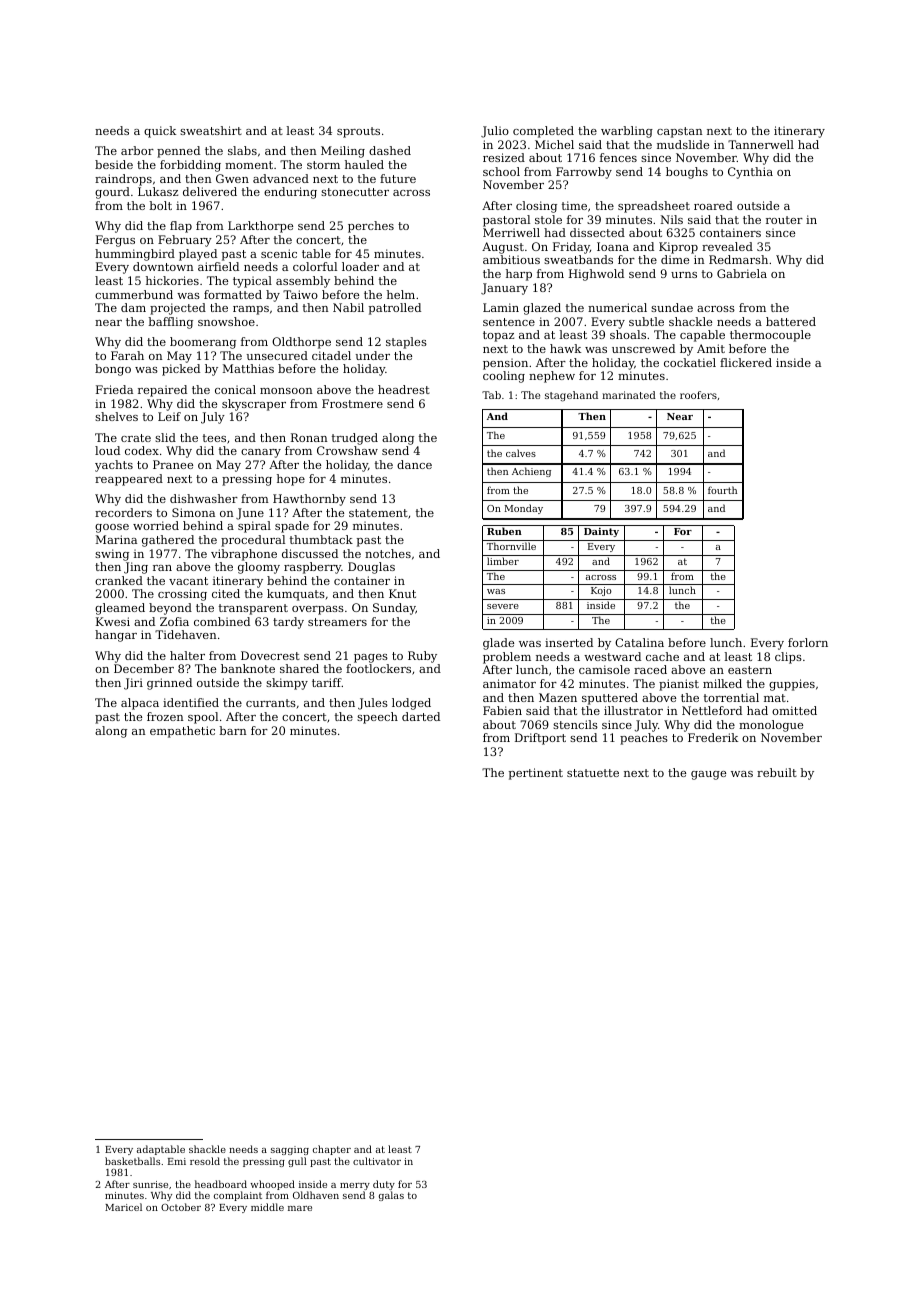 This screenshot has height=1308, width=924. What do you see at coordinates (358, 132) in the screenshot?
I see `sprouts` at bounding box center [358, 132].
